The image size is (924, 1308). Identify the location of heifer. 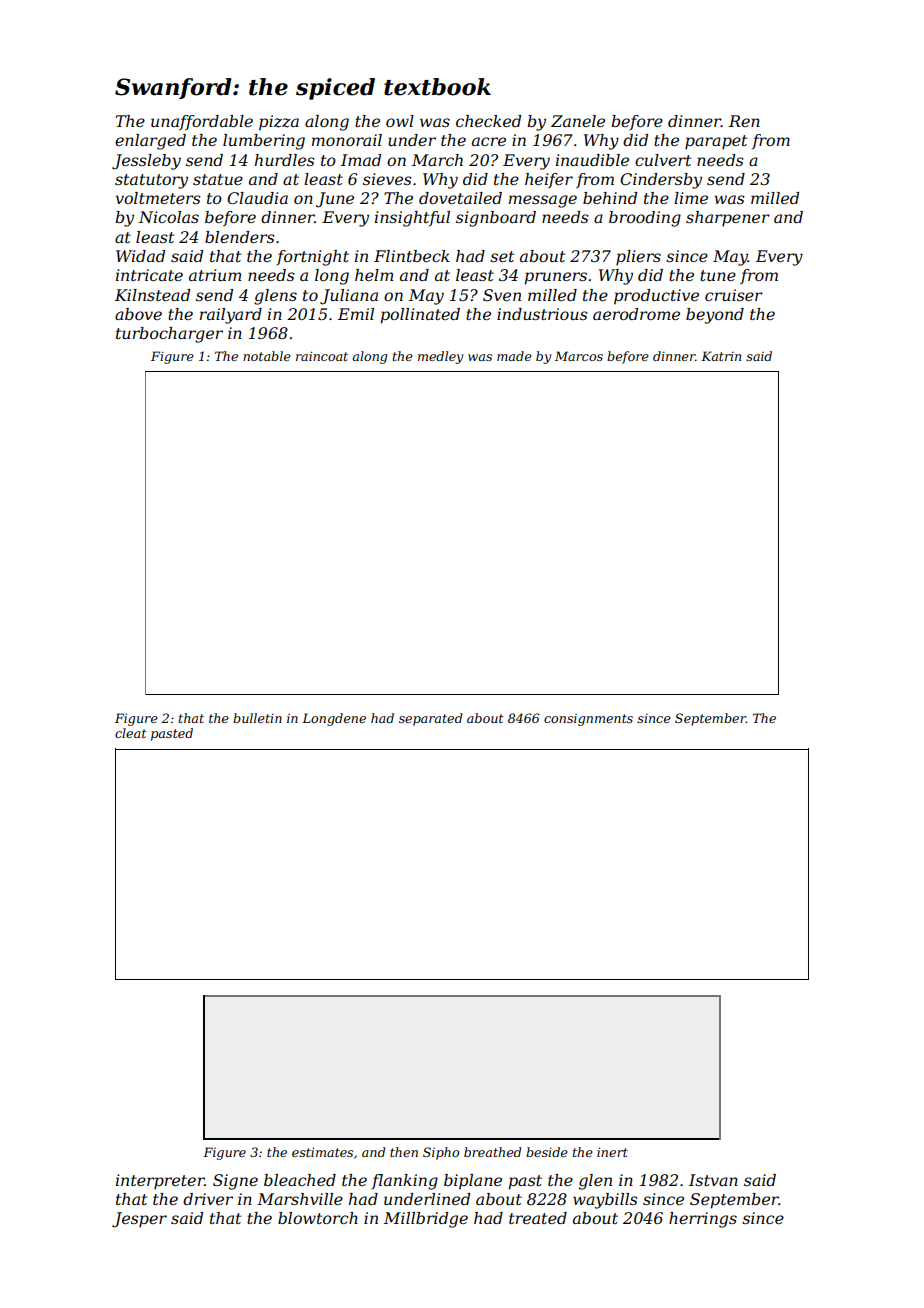
(549, 181).
